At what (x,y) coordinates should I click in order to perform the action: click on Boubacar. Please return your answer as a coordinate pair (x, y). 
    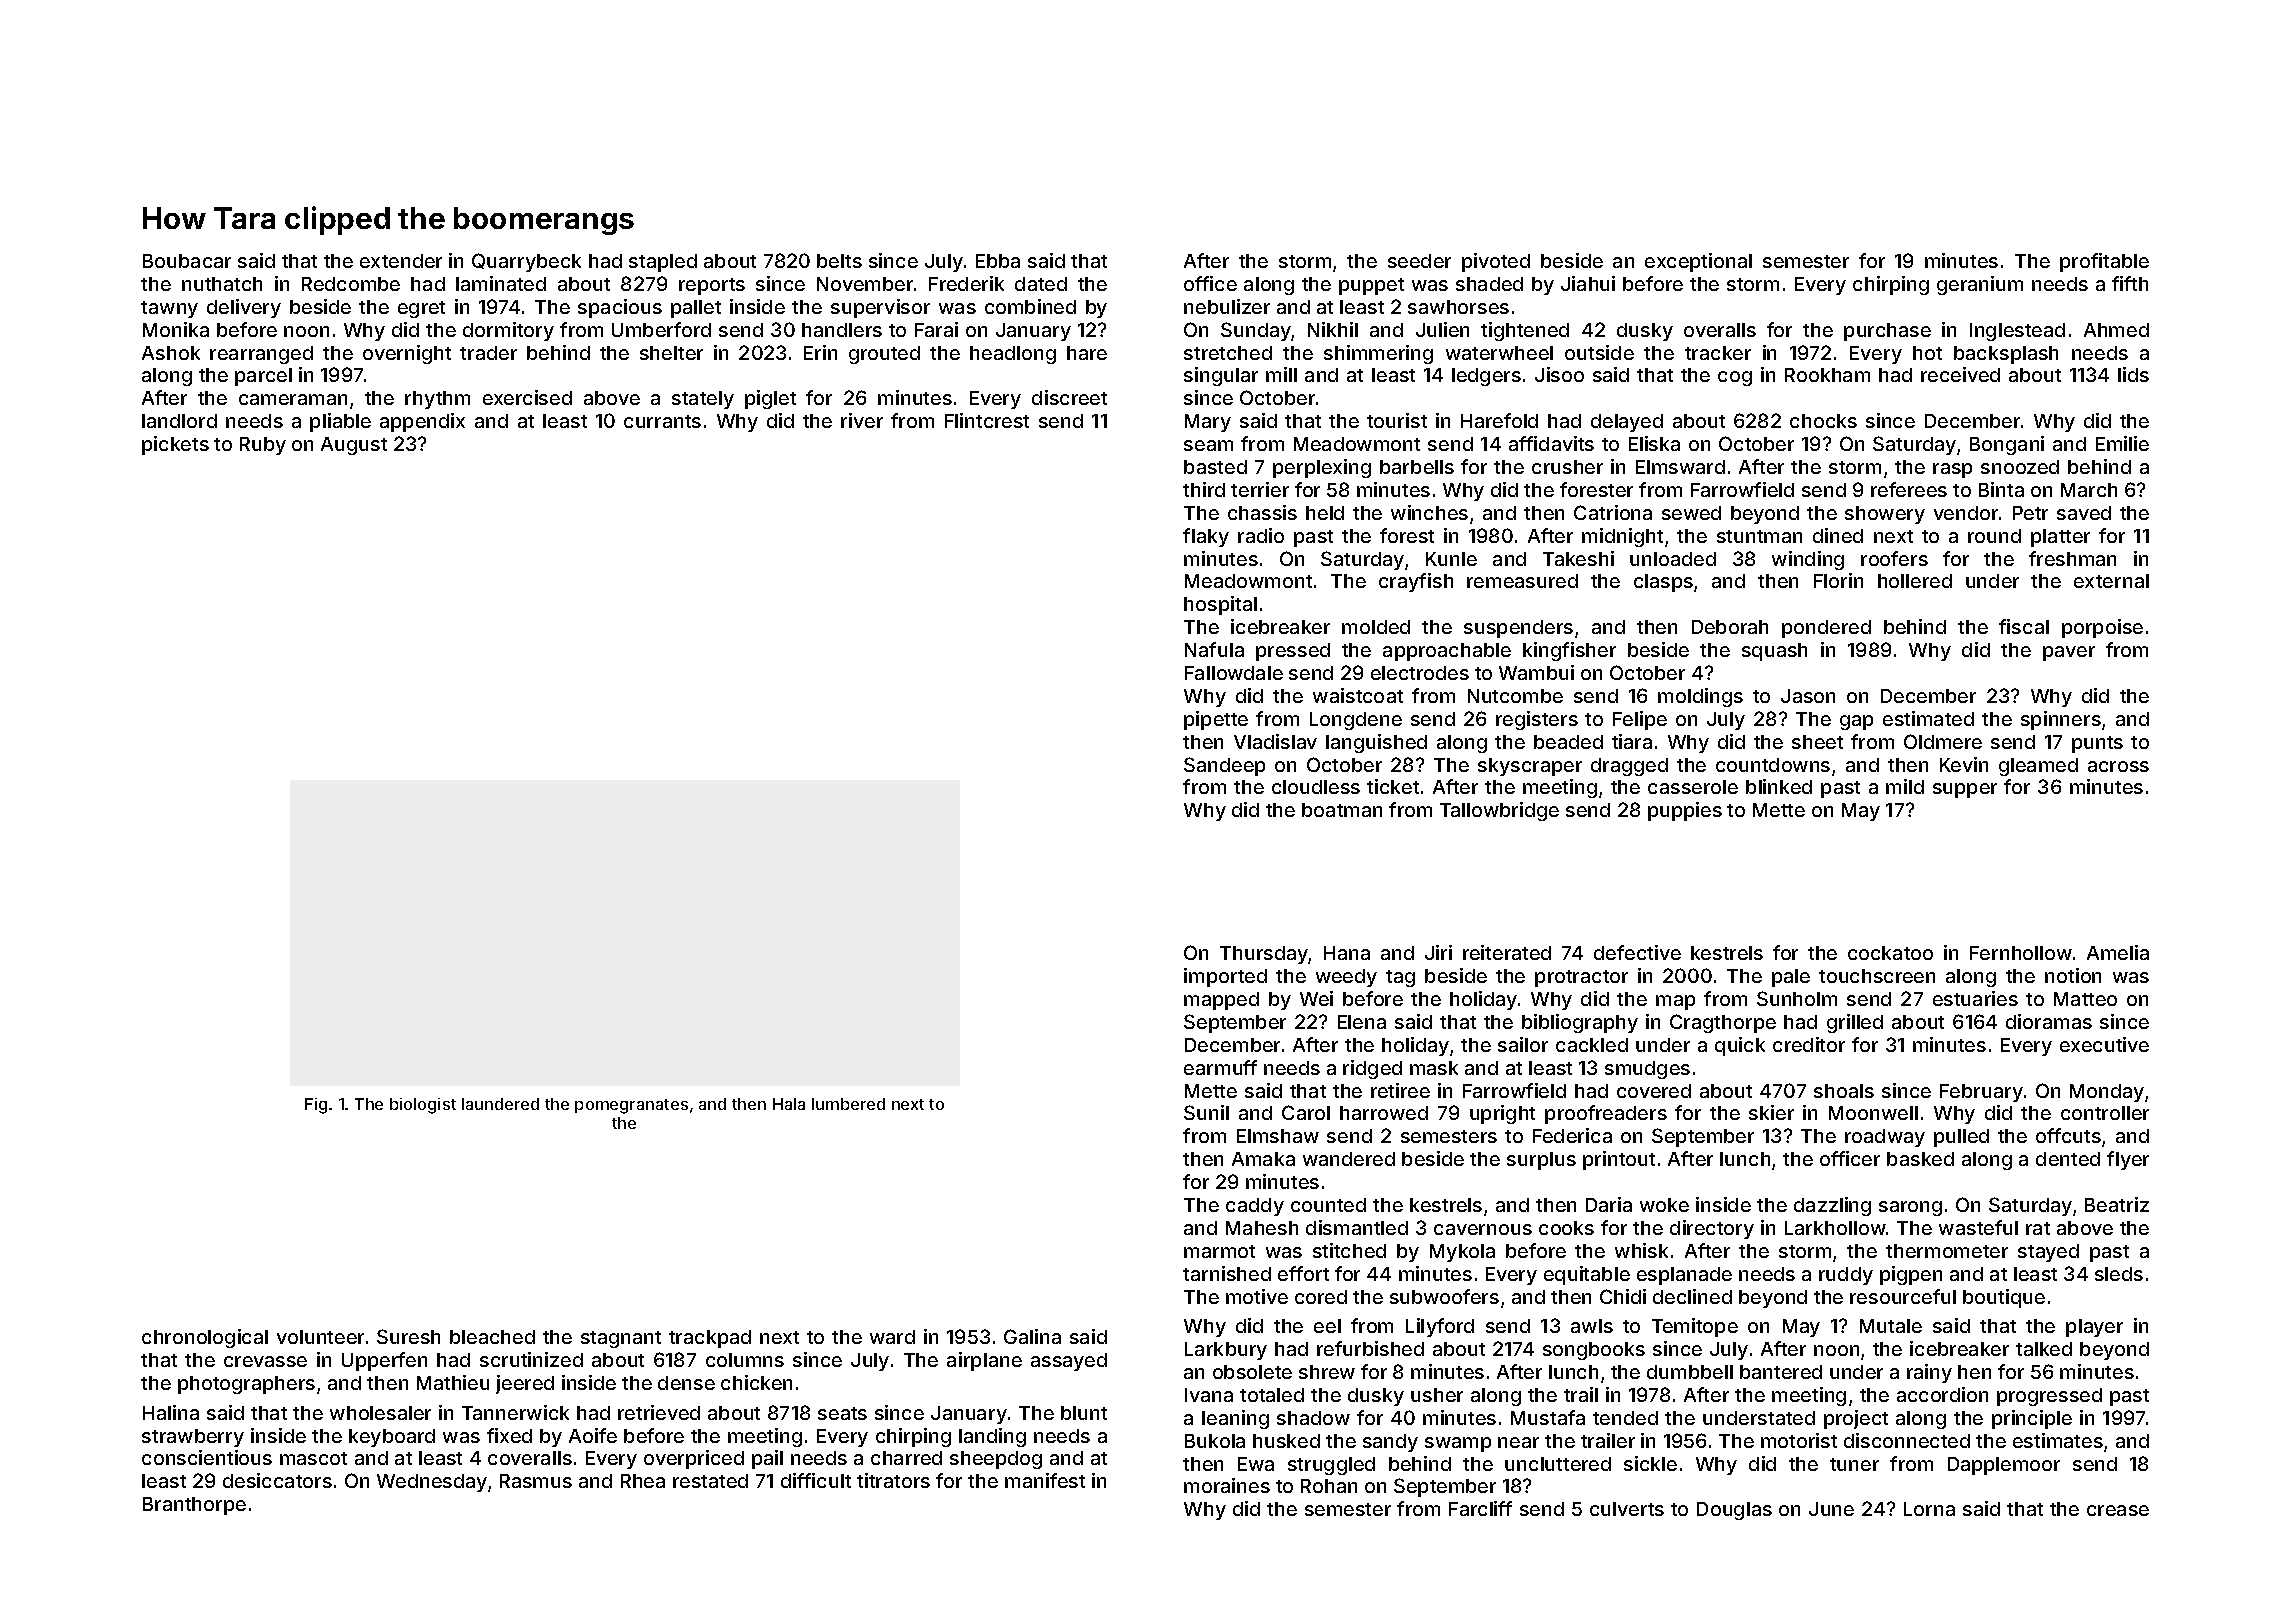
    Looking at the image, I should click on (187, 261).
